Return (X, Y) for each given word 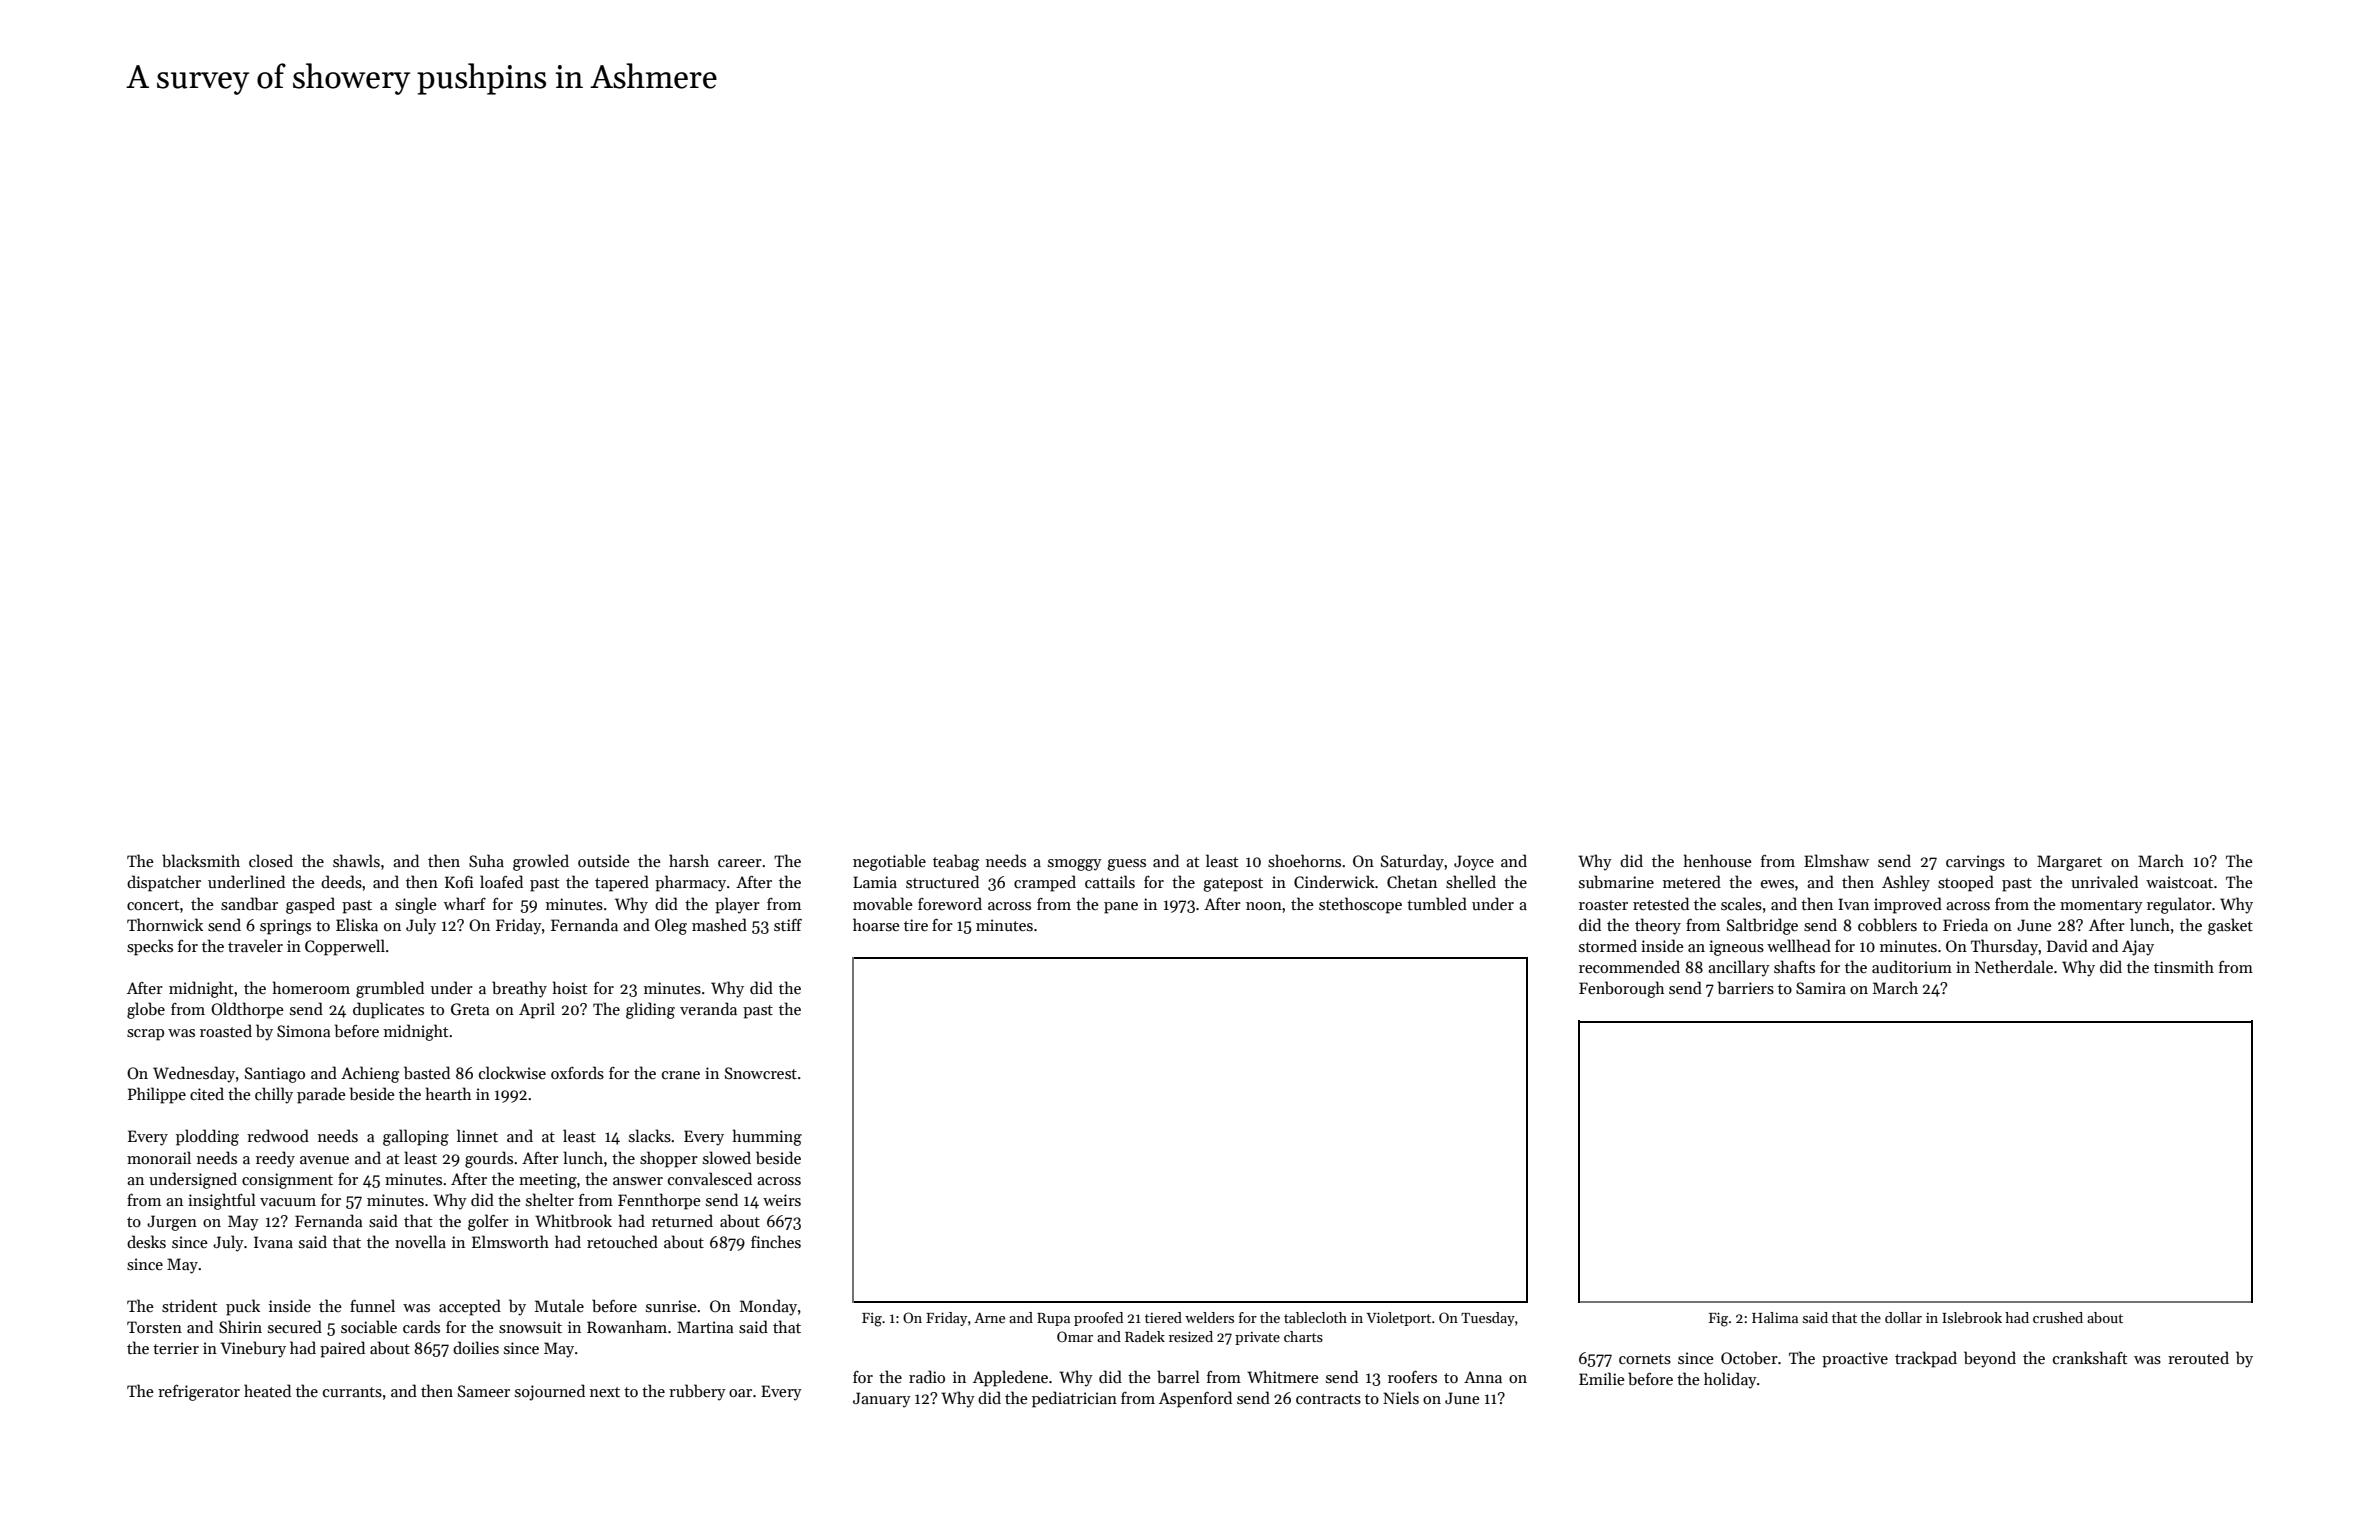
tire (916, 925)
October (1749, 1358)
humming (767, 1137)
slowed (727, 1157)
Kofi (459, 881)
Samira (1821, 988)
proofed (1098, 1319)
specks (150, 947)
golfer (488, 1222)
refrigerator (199, 1393)
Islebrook (1972, 1317)
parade (321, 1095)
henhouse (1718, 861)
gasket (2230, 926)
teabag (956, 862)
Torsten (154, 1327)
